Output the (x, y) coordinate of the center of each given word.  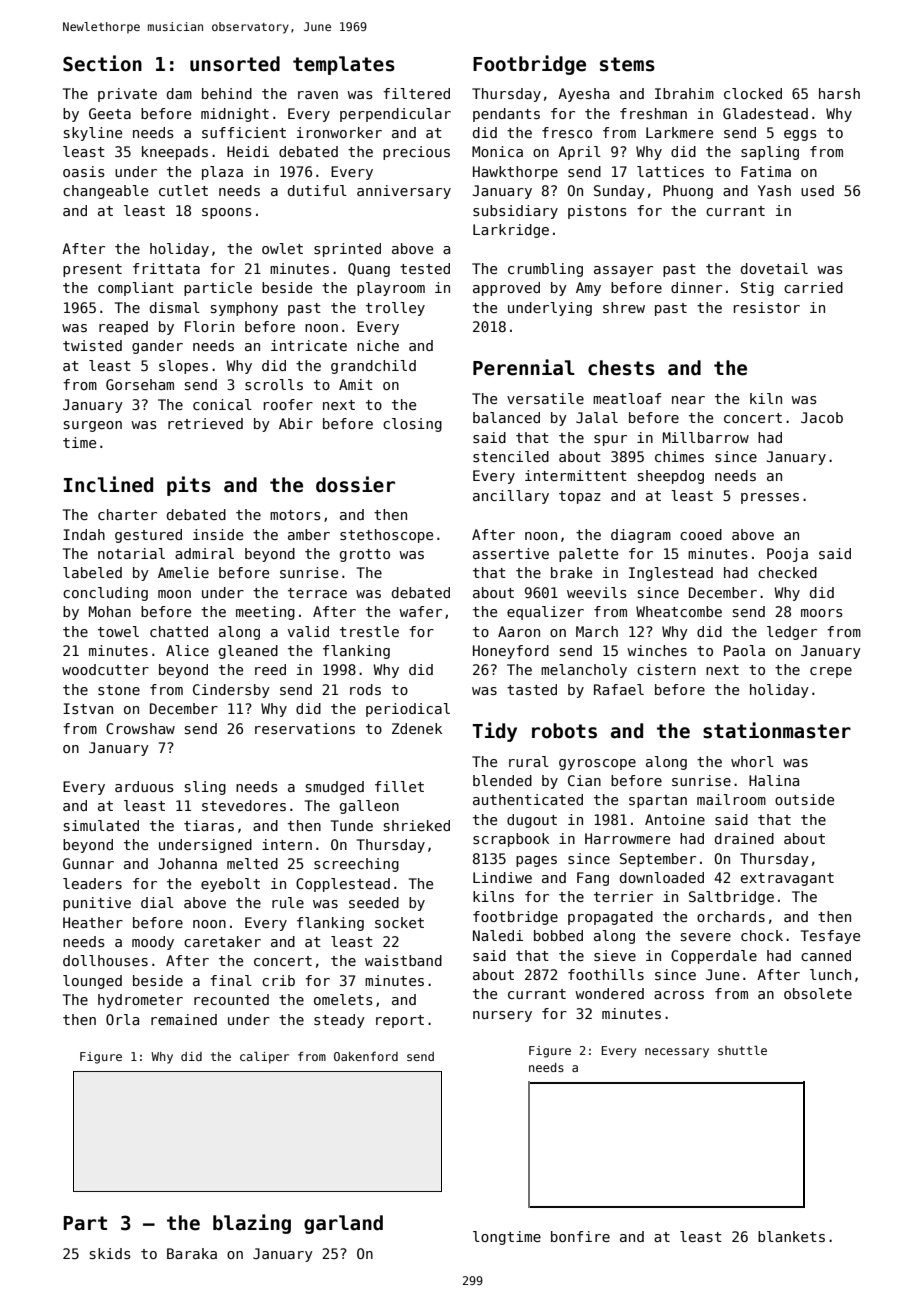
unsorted (235, 64)
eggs (800, 135)
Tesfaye (830, 937)
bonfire (580, 1236)
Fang (593, 879)
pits (189, 486)
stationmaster (777, 730)
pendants (506, 115)
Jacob (822, 417)
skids (110, 1253)
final (231, 980)
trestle (369, 631)
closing (412, 425)
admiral (204, 553)
